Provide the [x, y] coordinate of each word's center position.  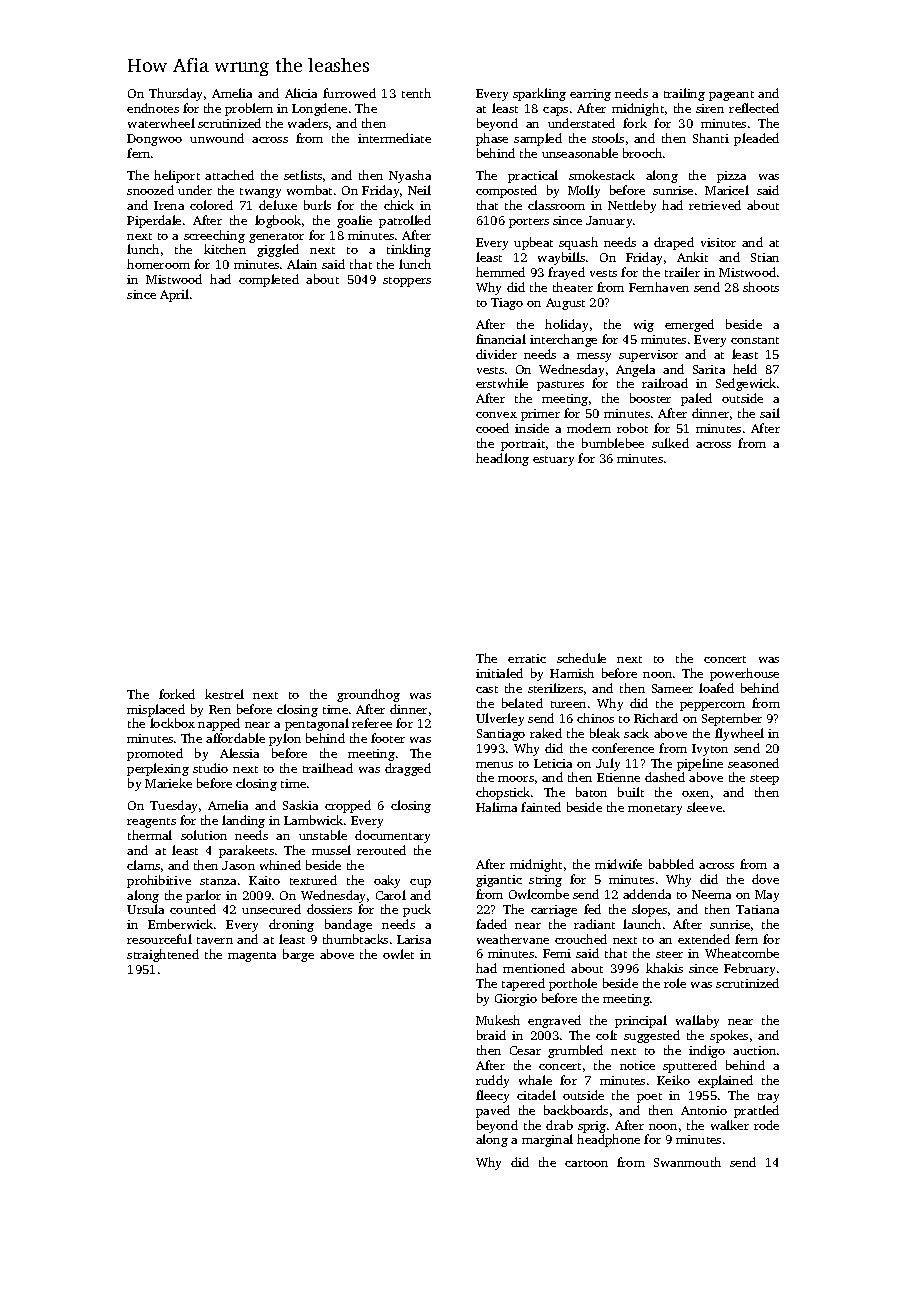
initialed [499, 673]
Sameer [672, 688]
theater [573, 287]
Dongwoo [154, 140]
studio [210, 768]
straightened [163, 955]
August [565, 304]
